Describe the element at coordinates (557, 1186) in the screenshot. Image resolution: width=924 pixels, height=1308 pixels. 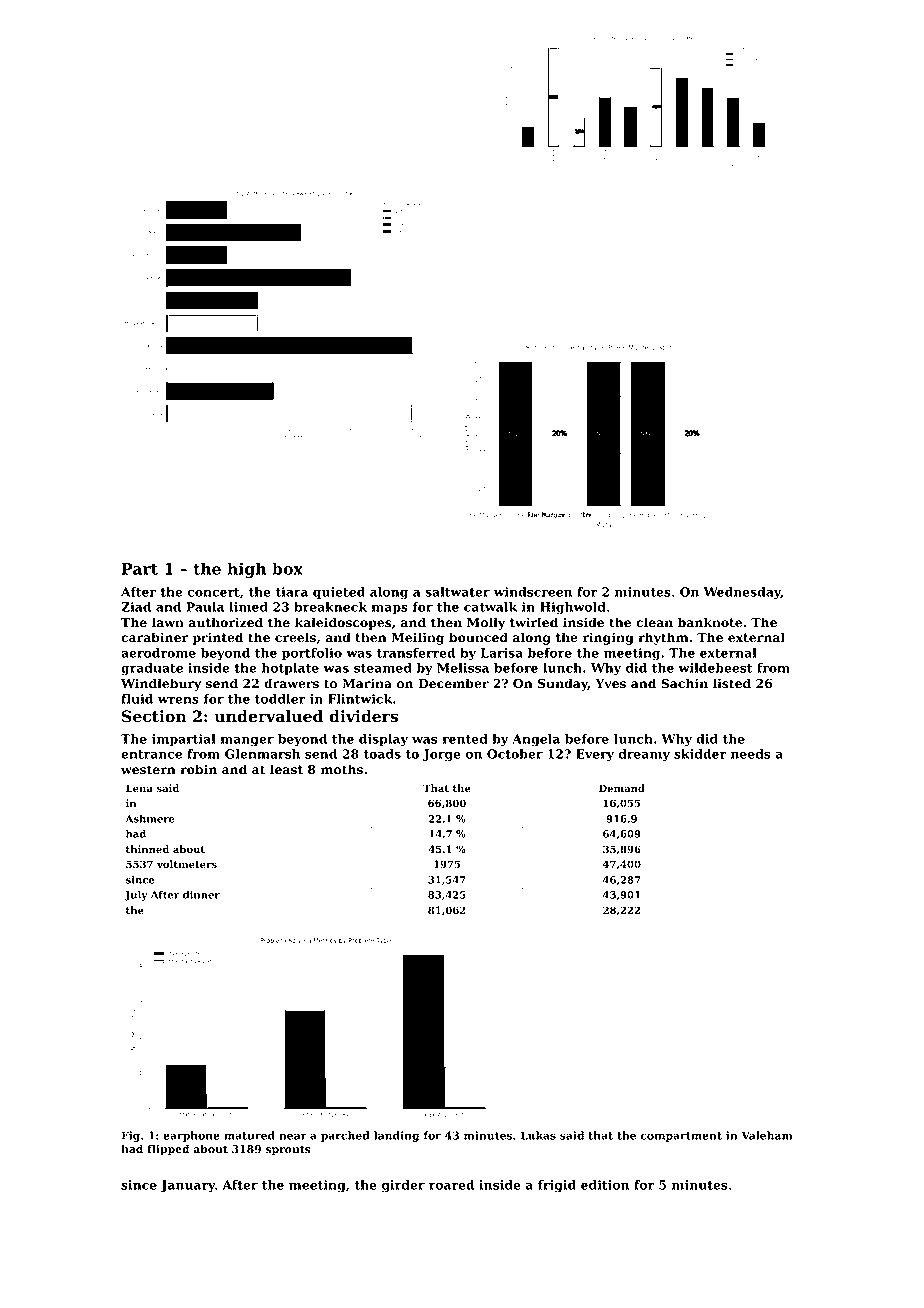
I see `frigid` at that location.
